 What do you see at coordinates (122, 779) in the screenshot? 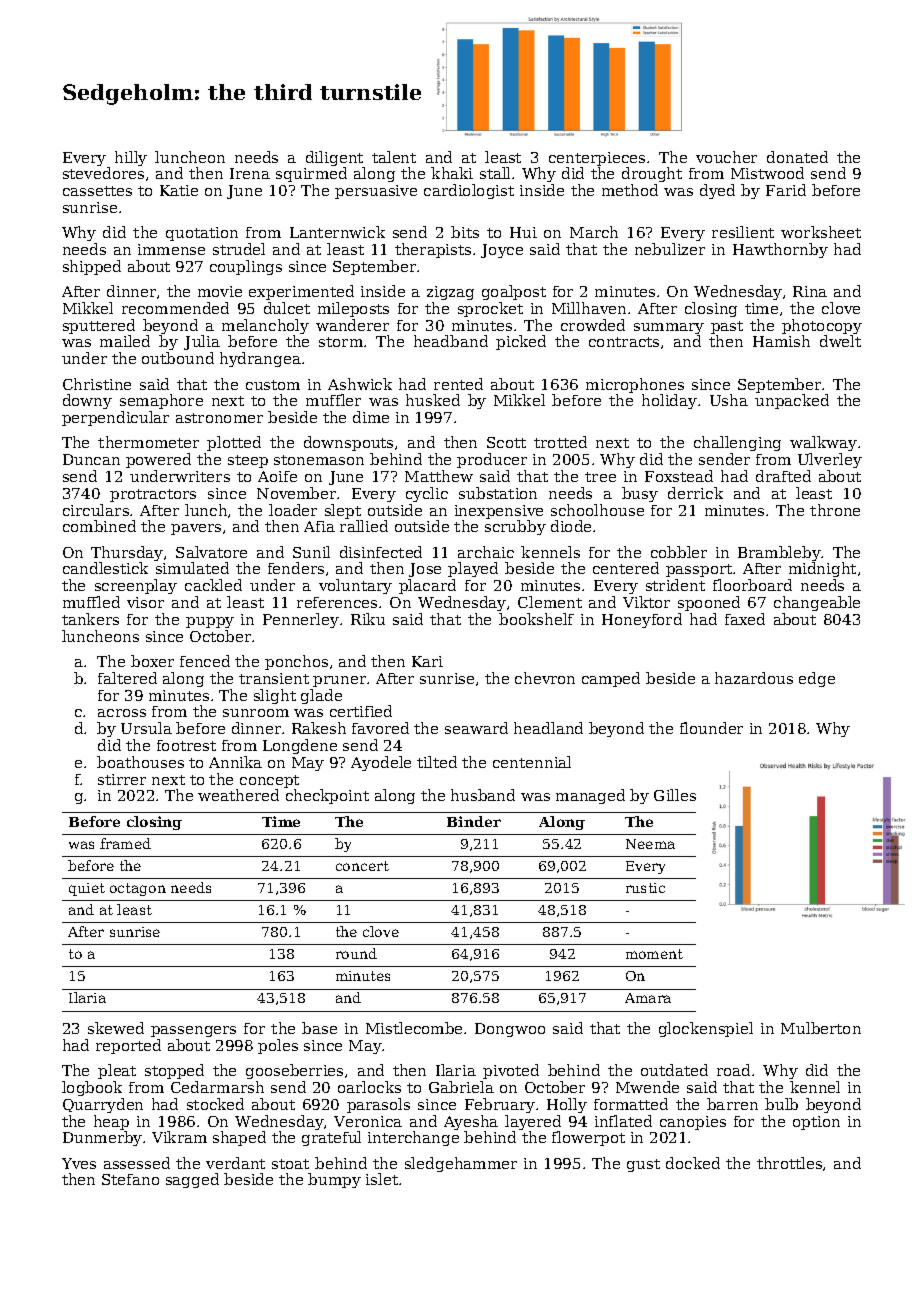
I see `stirrer` at bounding box center [122, 779].
